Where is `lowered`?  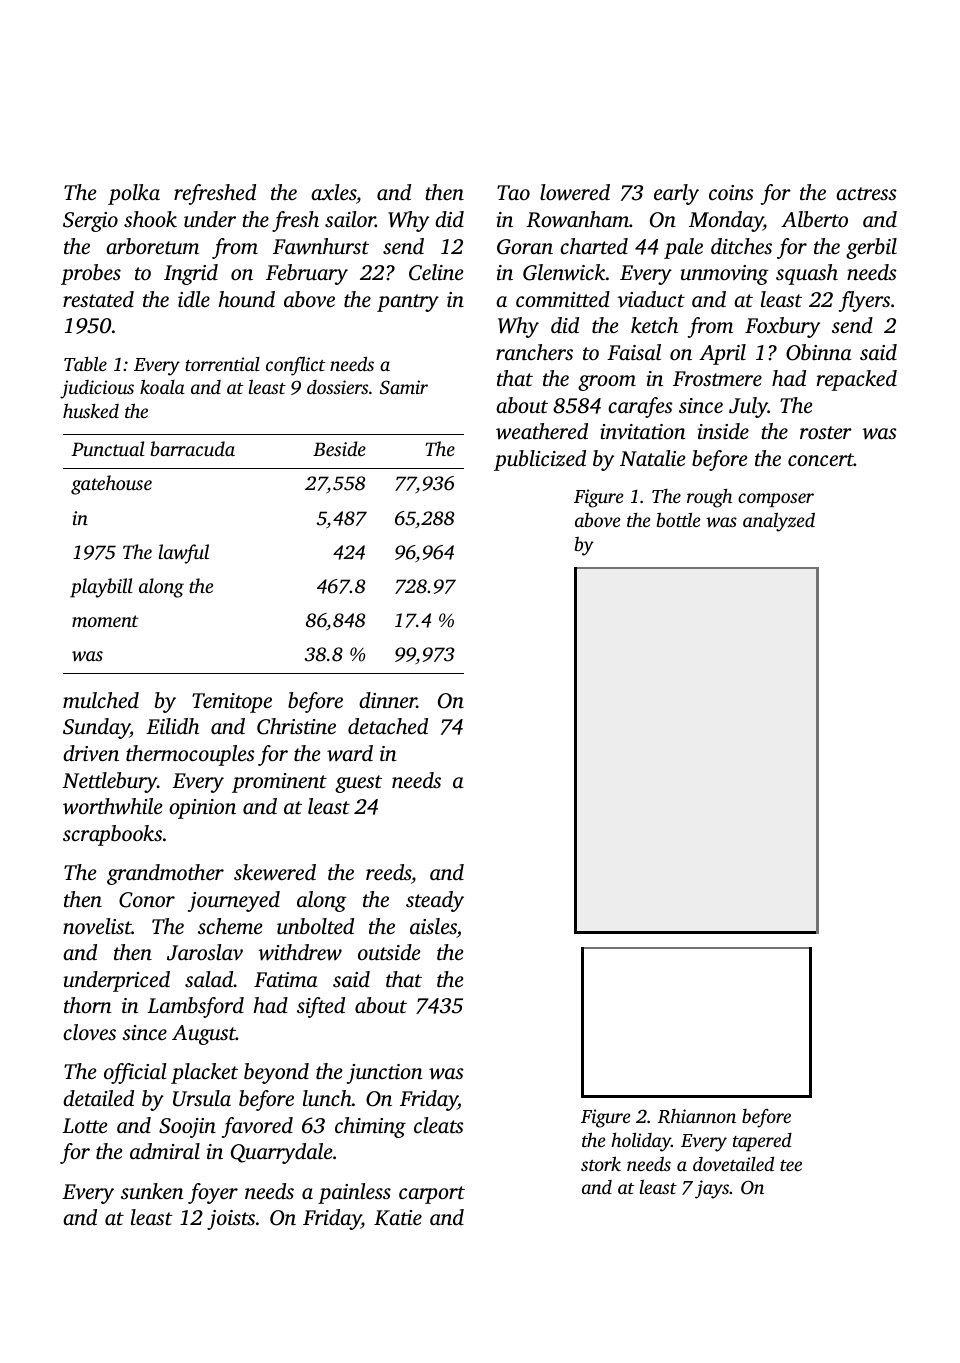
lowered is located at coordinates (575, 192).
